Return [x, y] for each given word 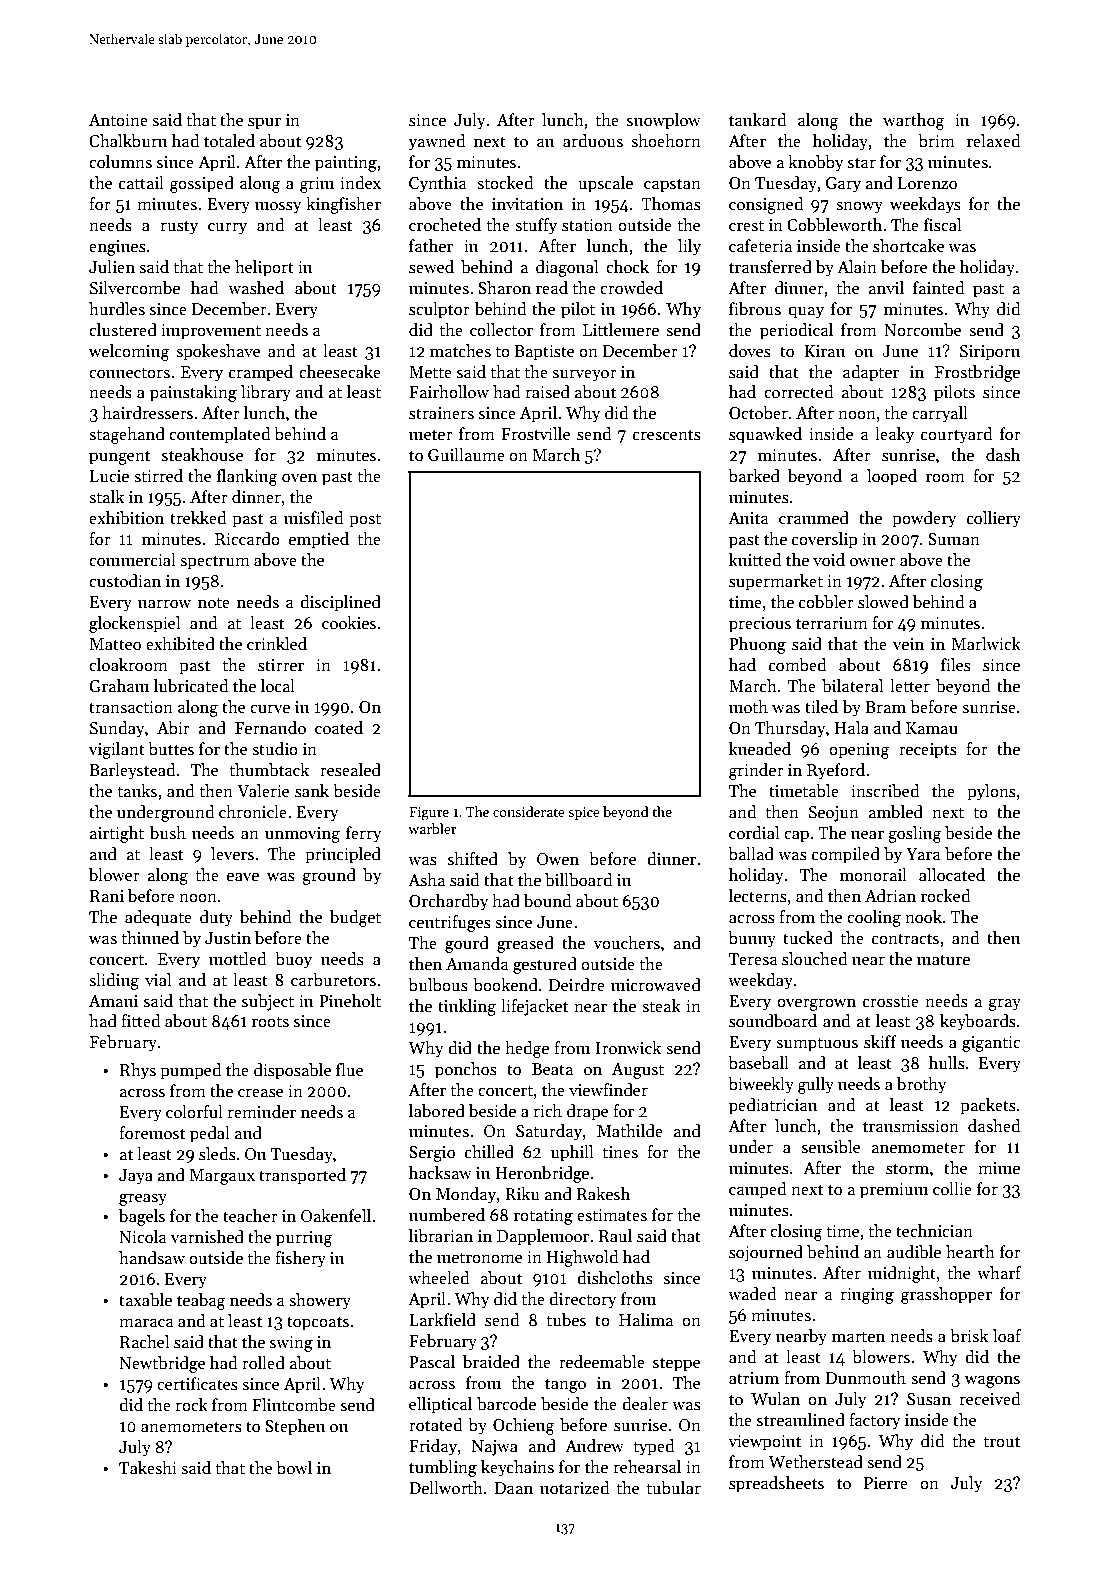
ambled [896, 812]
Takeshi [148, 1468]
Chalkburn [128, 141]
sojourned [766, 1253]
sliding [114, 981]
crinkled [277, 644]
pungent [119, 457]
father [431, 246]
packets [988, 1106]
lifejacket [534, 1007]
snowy [859, 208]
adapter [871, 373]
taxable [145, 1300]
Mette [430, 372]
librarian [441, 1236]
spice [584, 813]
